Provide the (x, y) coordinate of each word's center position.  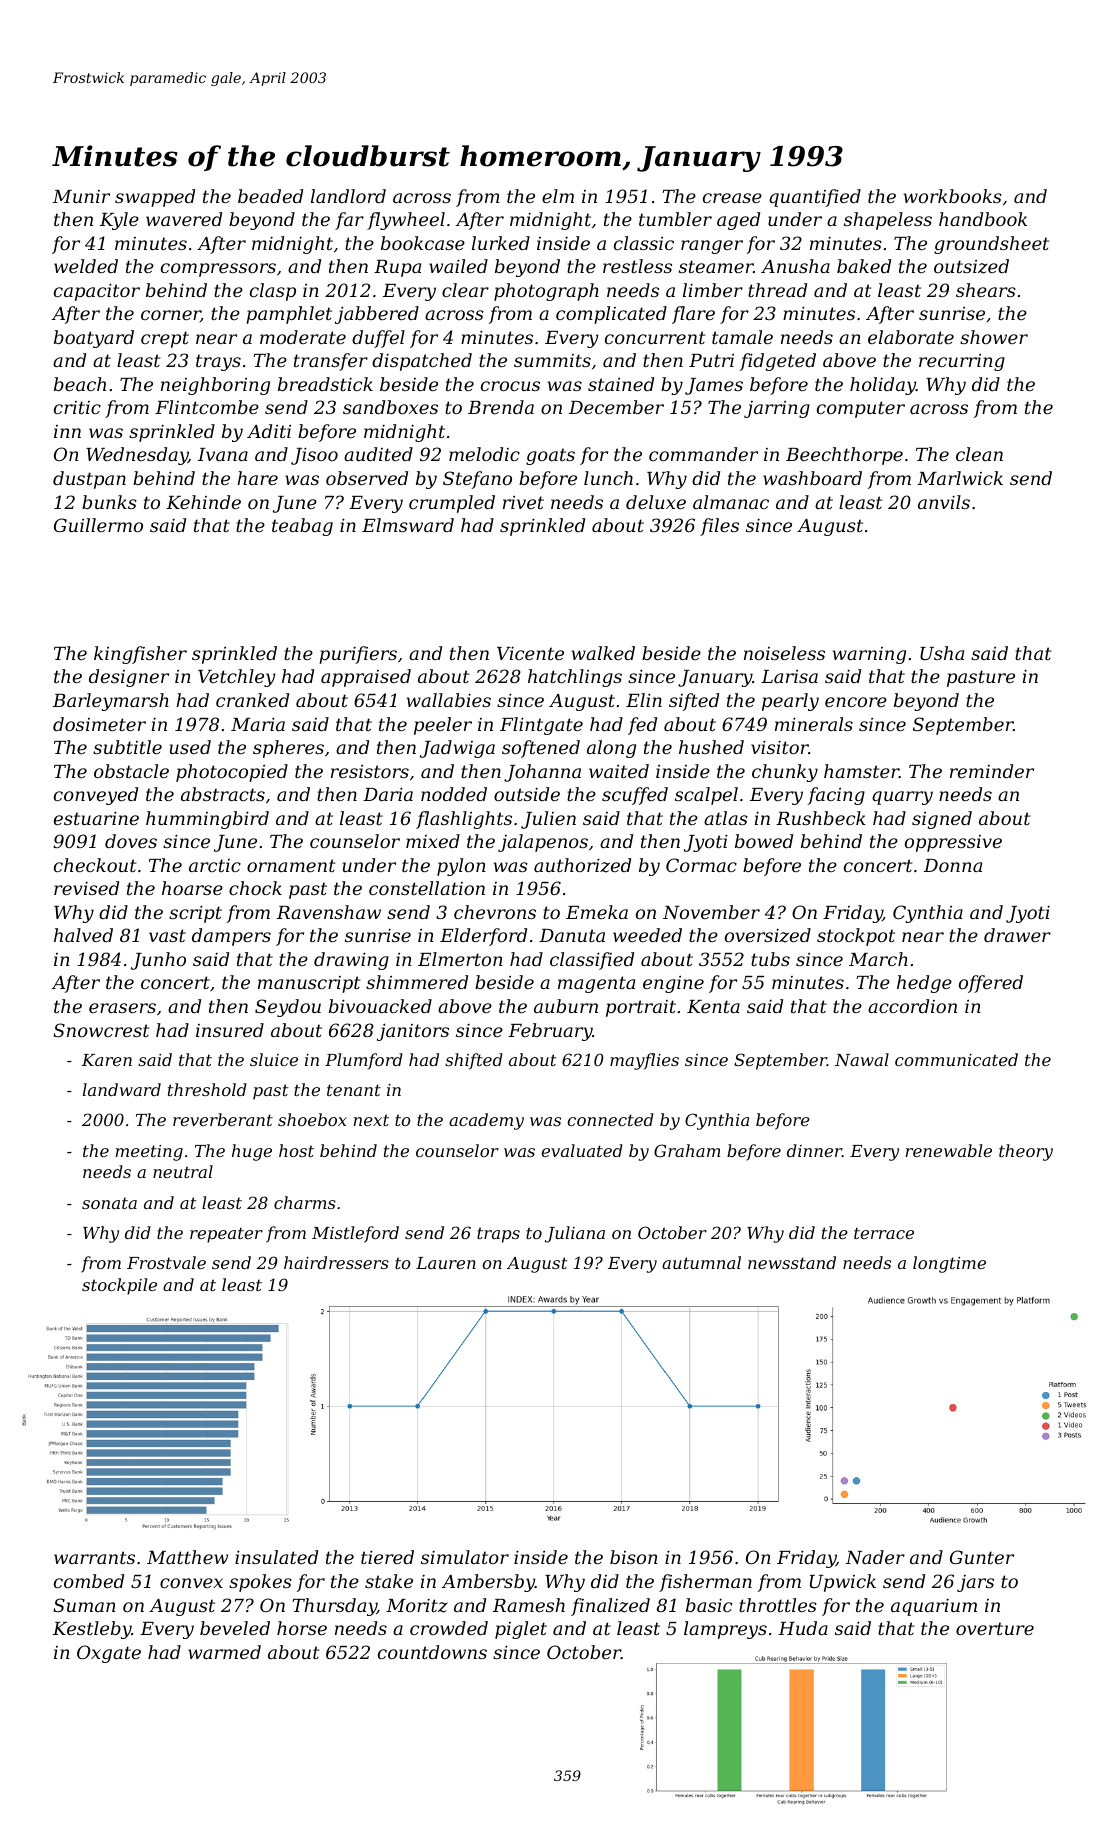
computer (861, 409)
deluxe (656, 502)
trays (218, 362)
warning (869, 655)
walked (603, 653)
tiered (387, 1557)
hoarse (192, 888)
